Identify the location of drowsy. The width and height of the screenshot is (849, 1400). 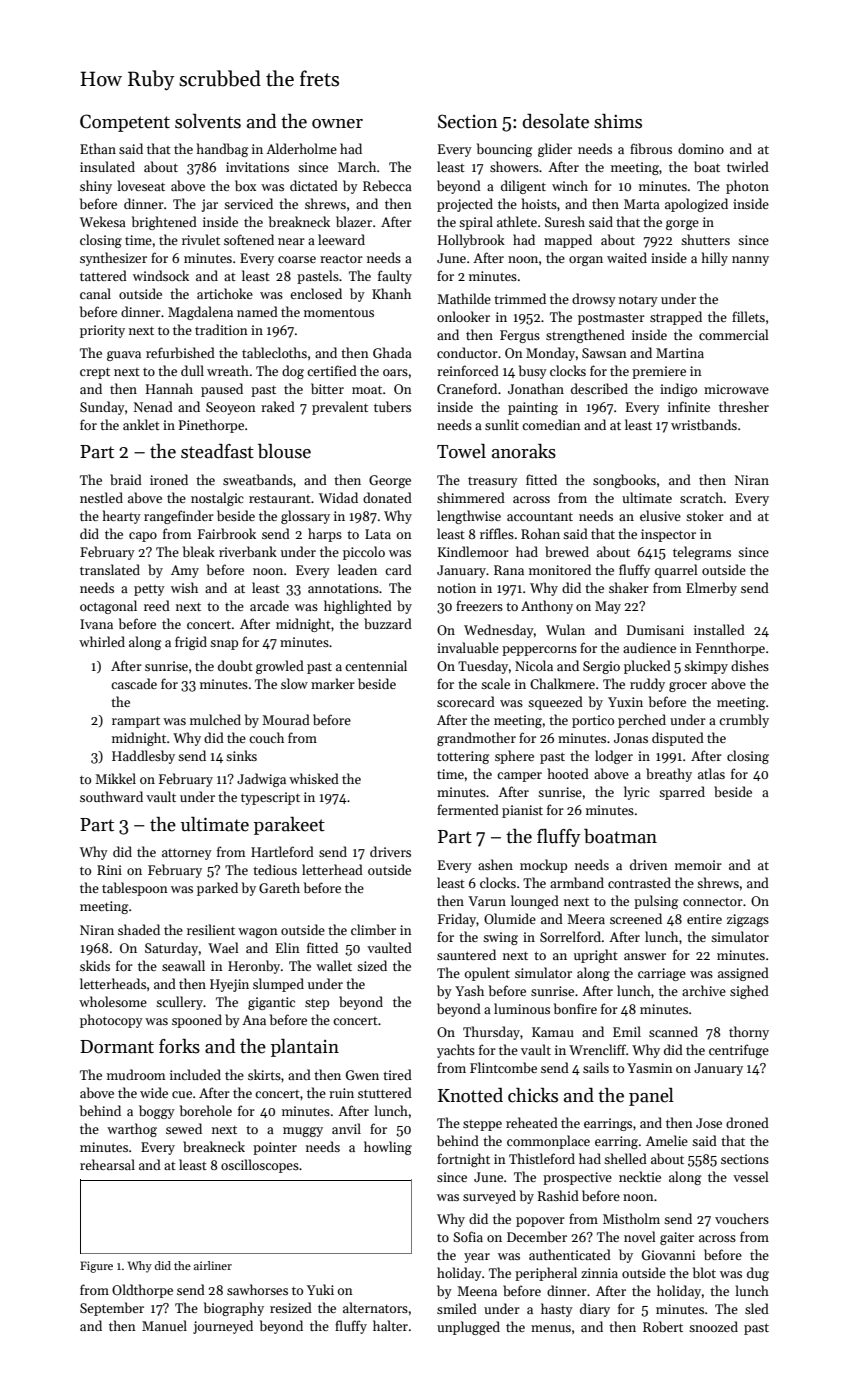
(594, 300).
